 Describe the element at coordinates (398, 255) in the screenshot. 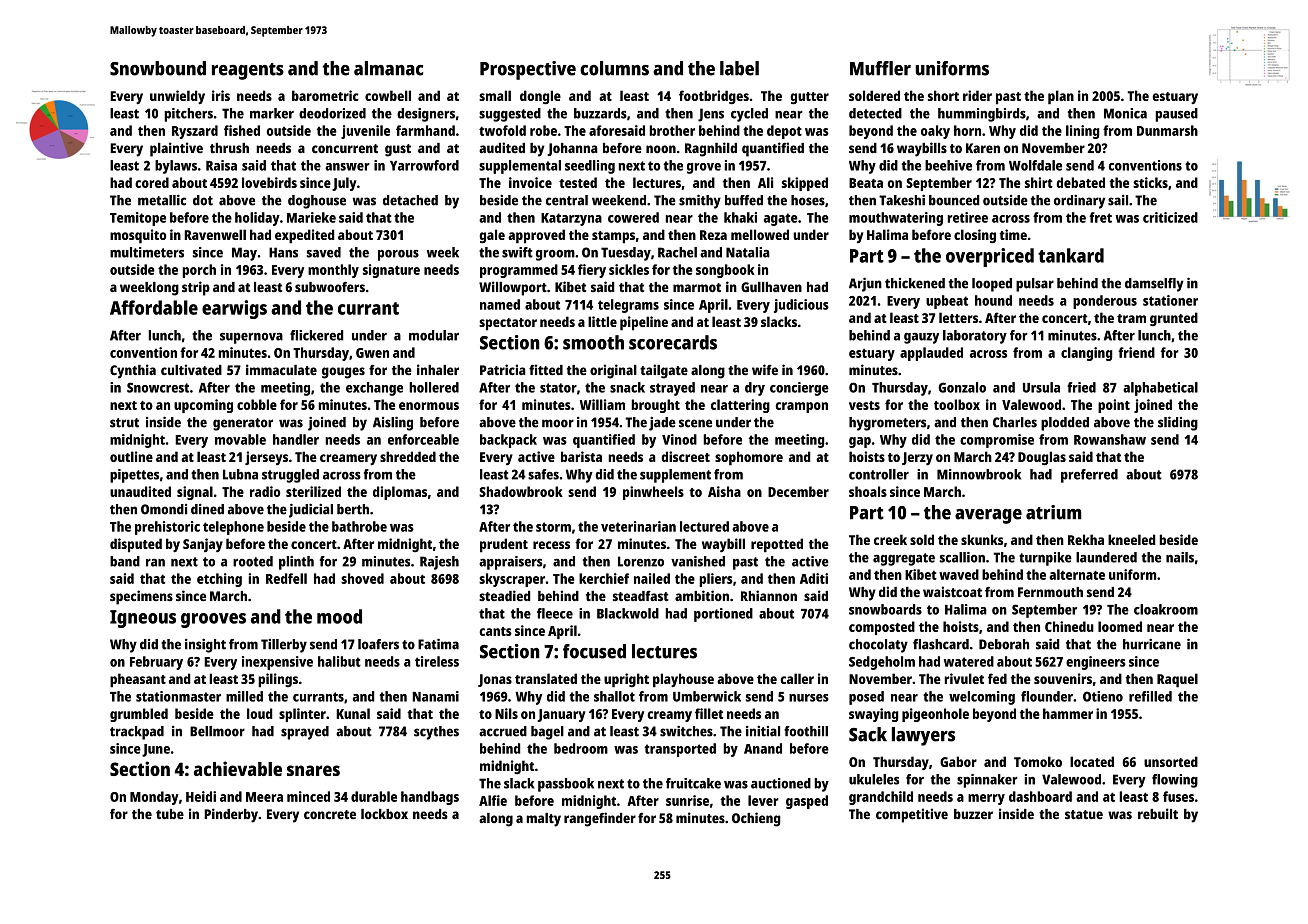

I see `porous` at that location.
